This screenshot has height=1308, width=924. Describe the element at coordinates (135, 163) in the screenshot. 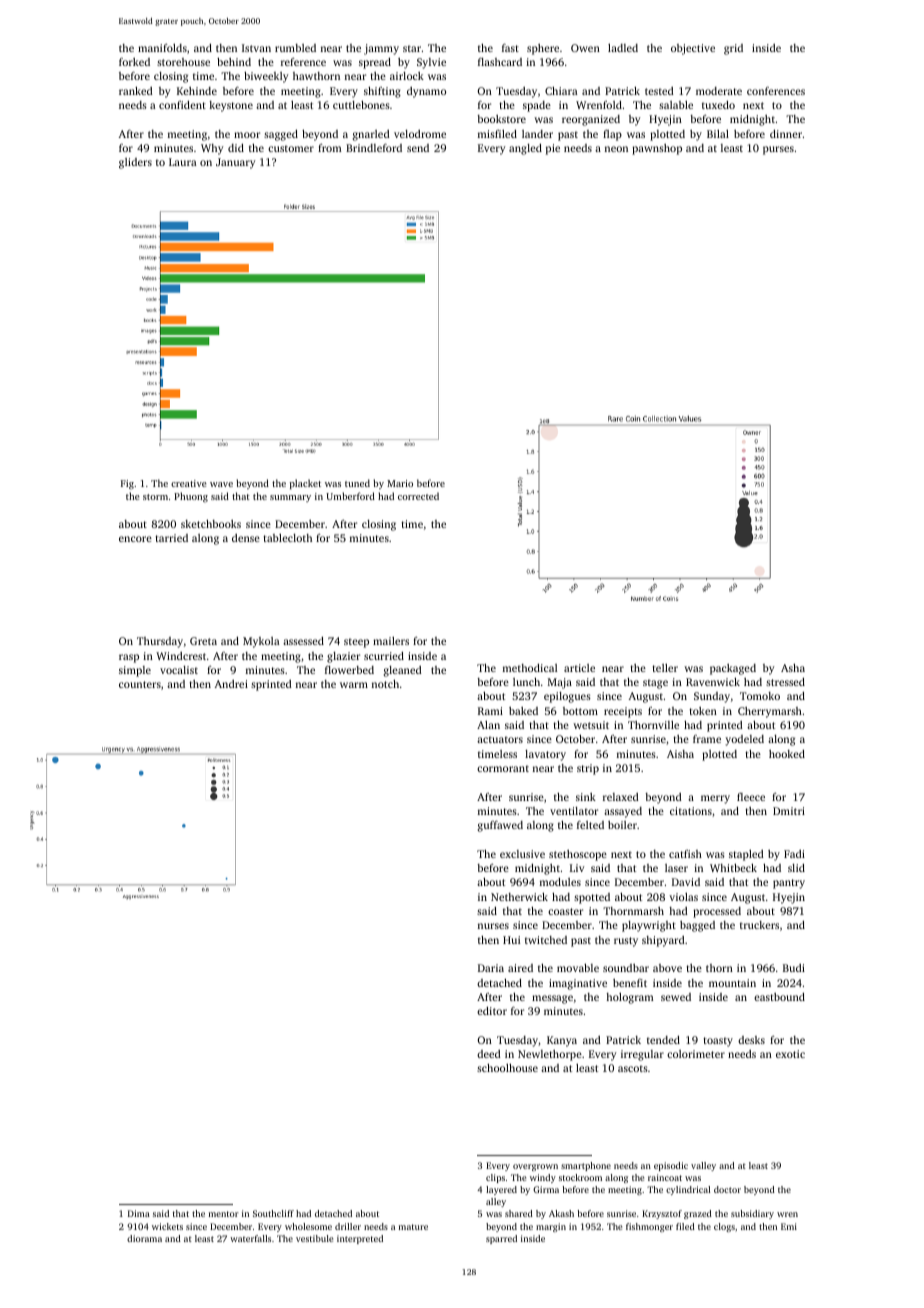

I see `gliders` at that location.
